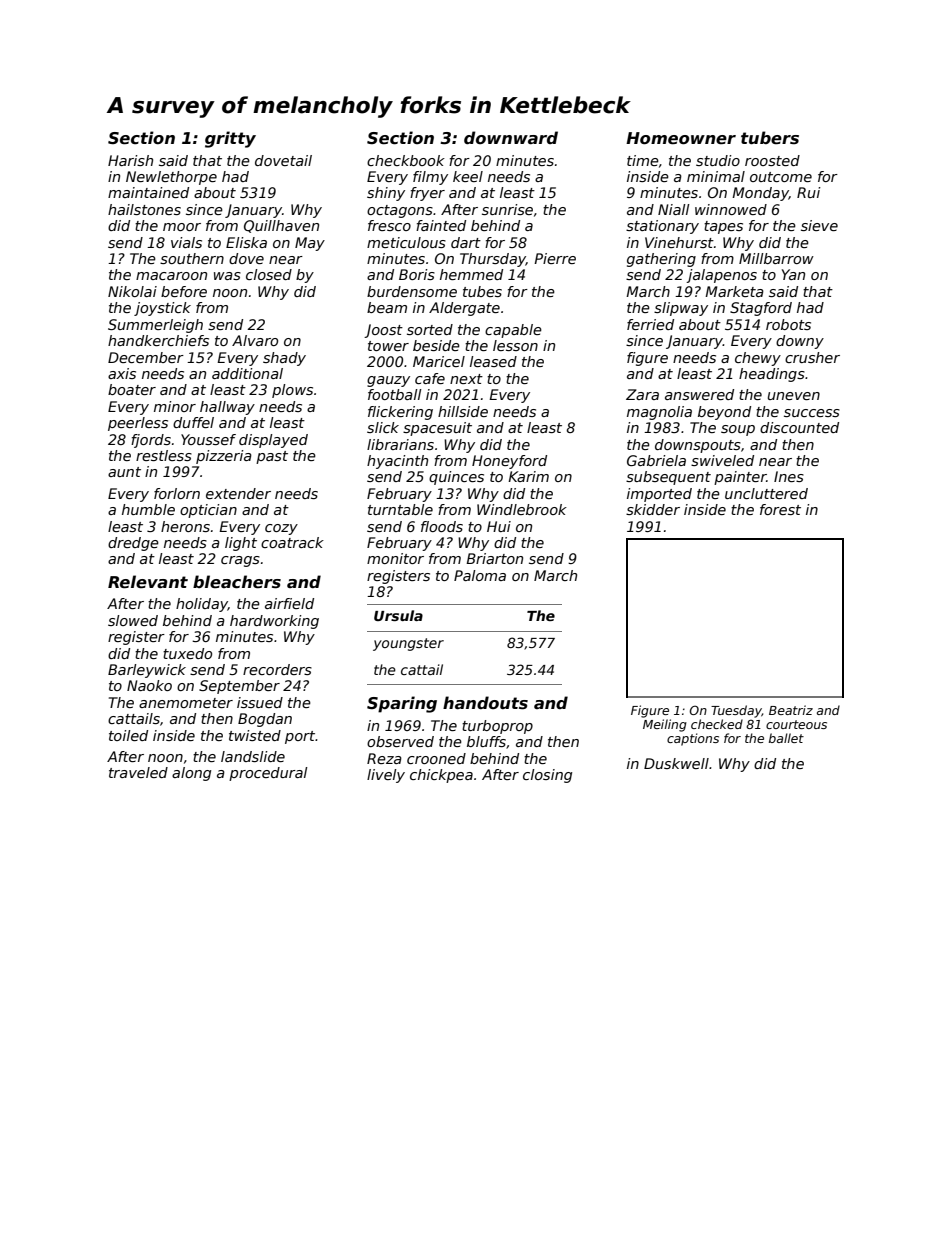 The image size is (952, 1233). Describe the element at coordinates (269, 274) in the screenshot. I see `closed` at that location.
